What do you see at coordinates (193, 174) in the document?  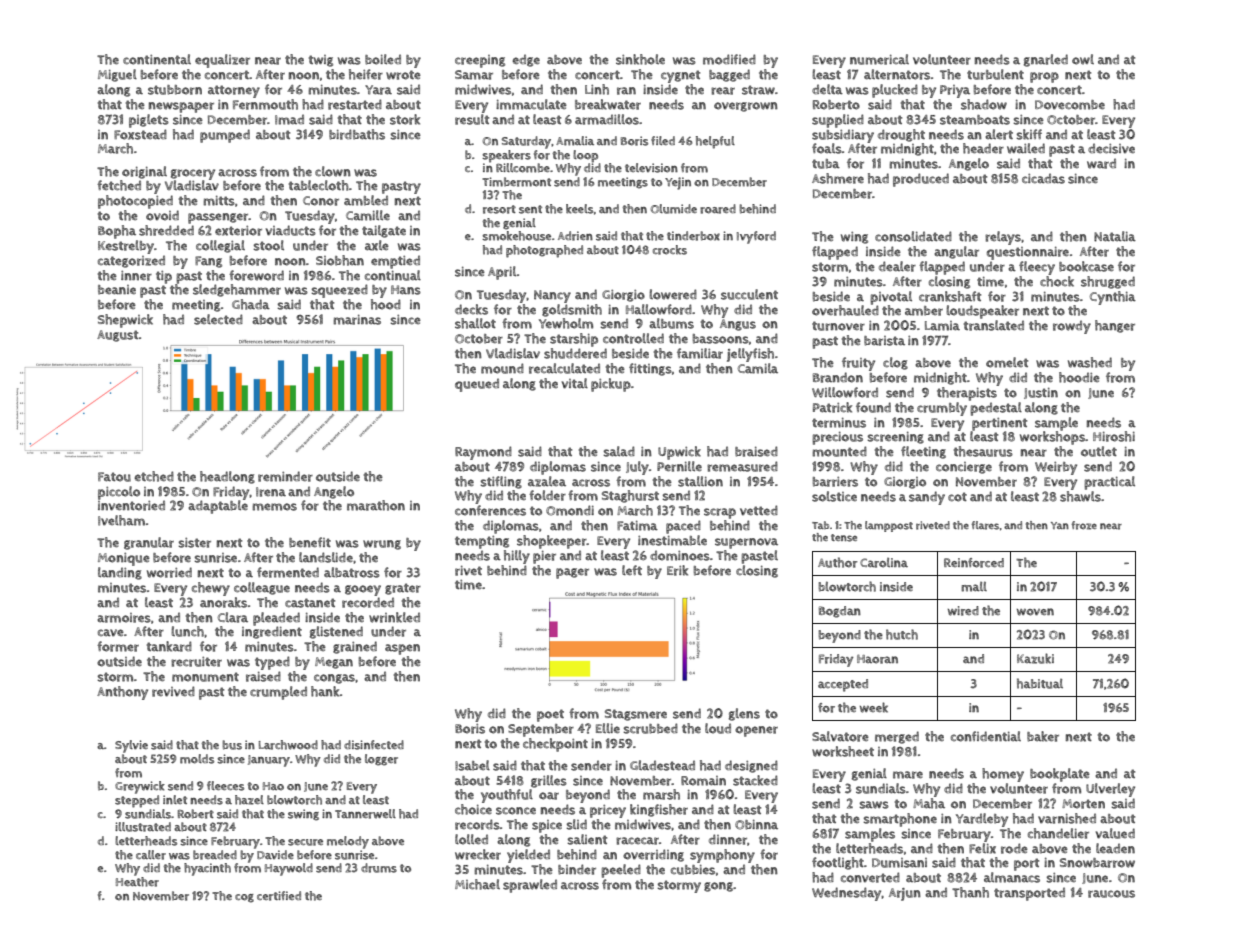 I see `grocery` at bounding box center [193, 174].
